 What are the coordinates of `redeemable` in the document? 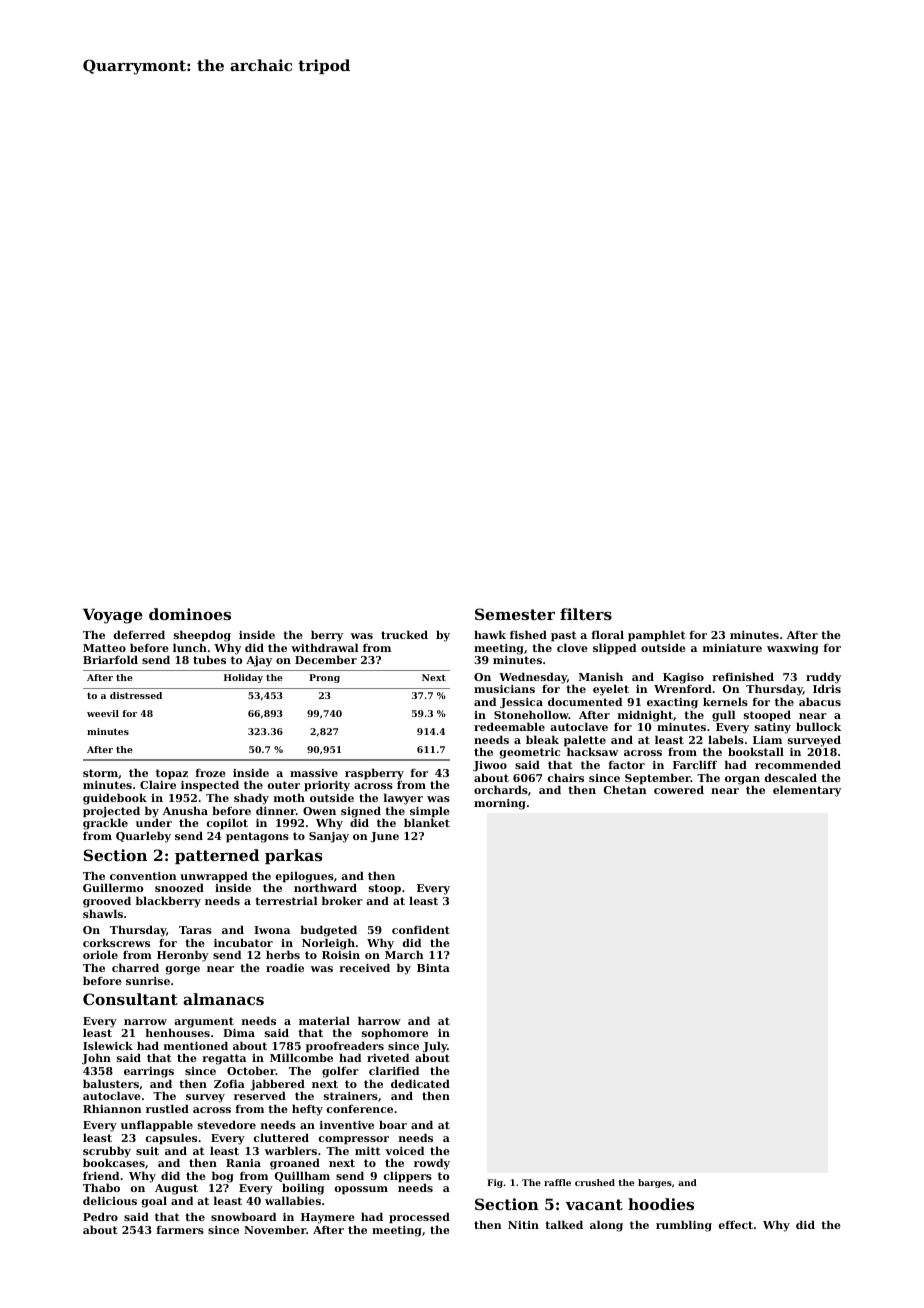 It's located at (509, 726).
